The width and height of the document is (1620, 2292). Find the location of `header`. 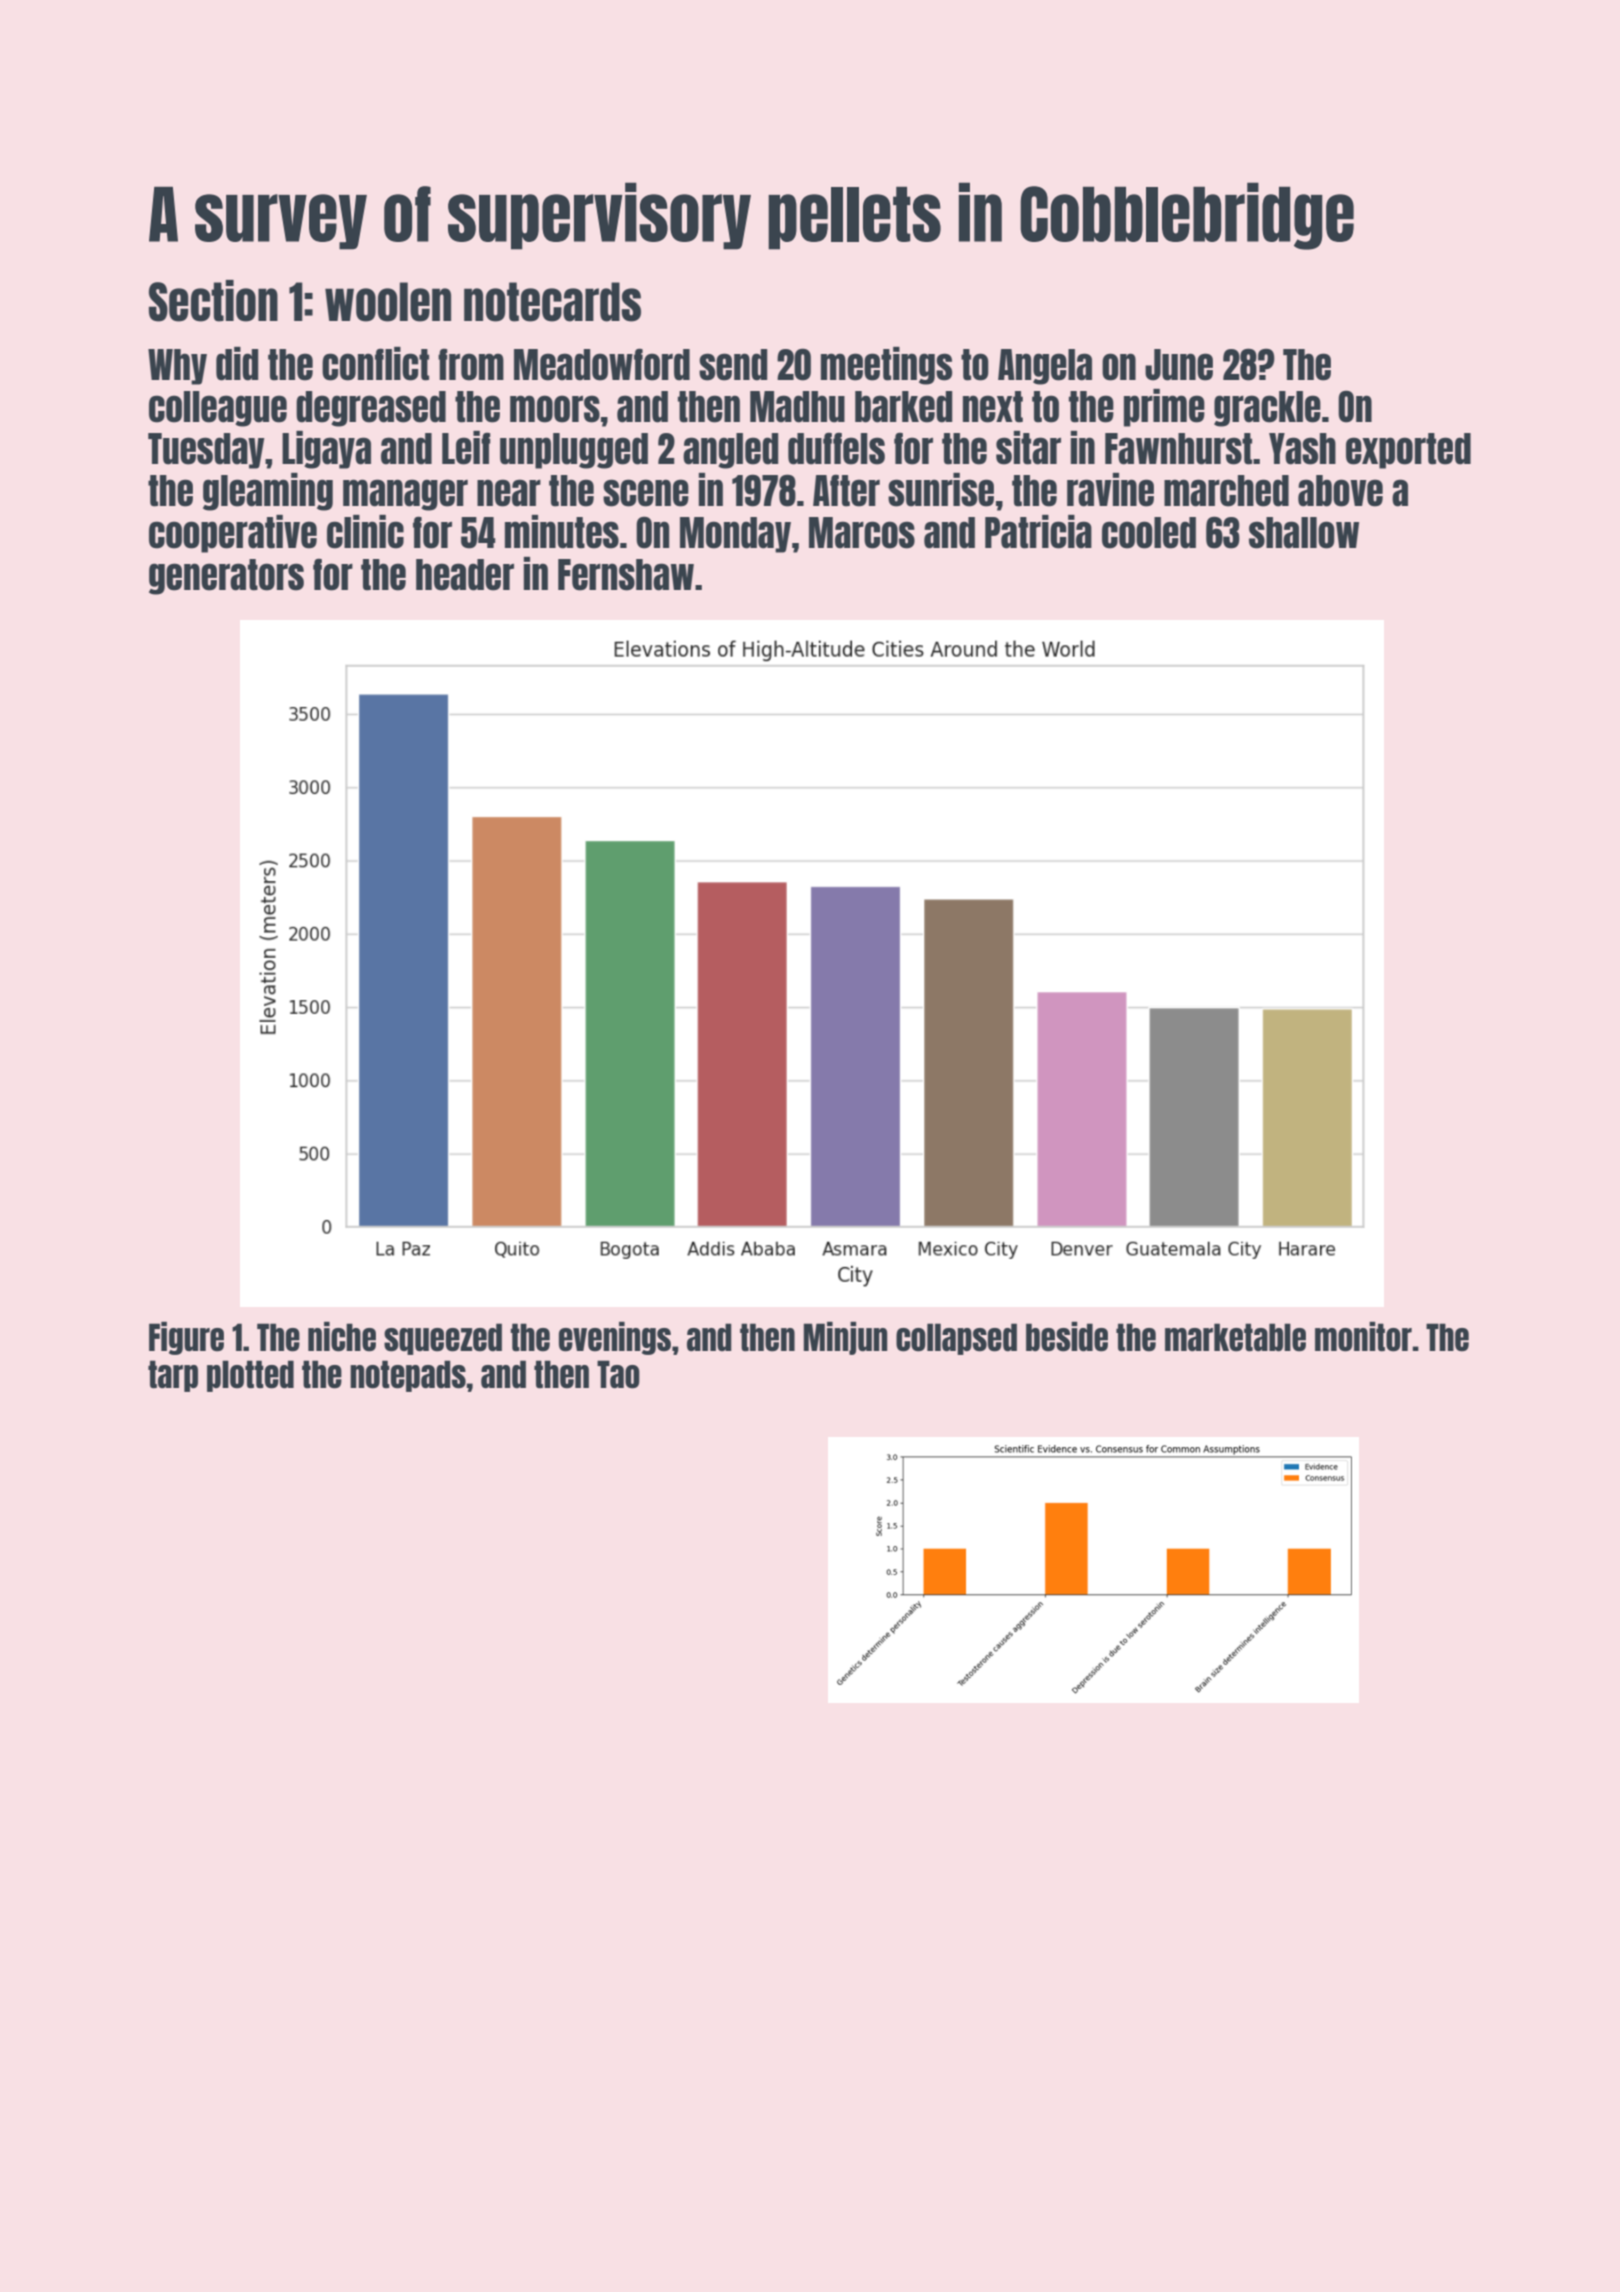

header is located at coordinates (465, 575).
